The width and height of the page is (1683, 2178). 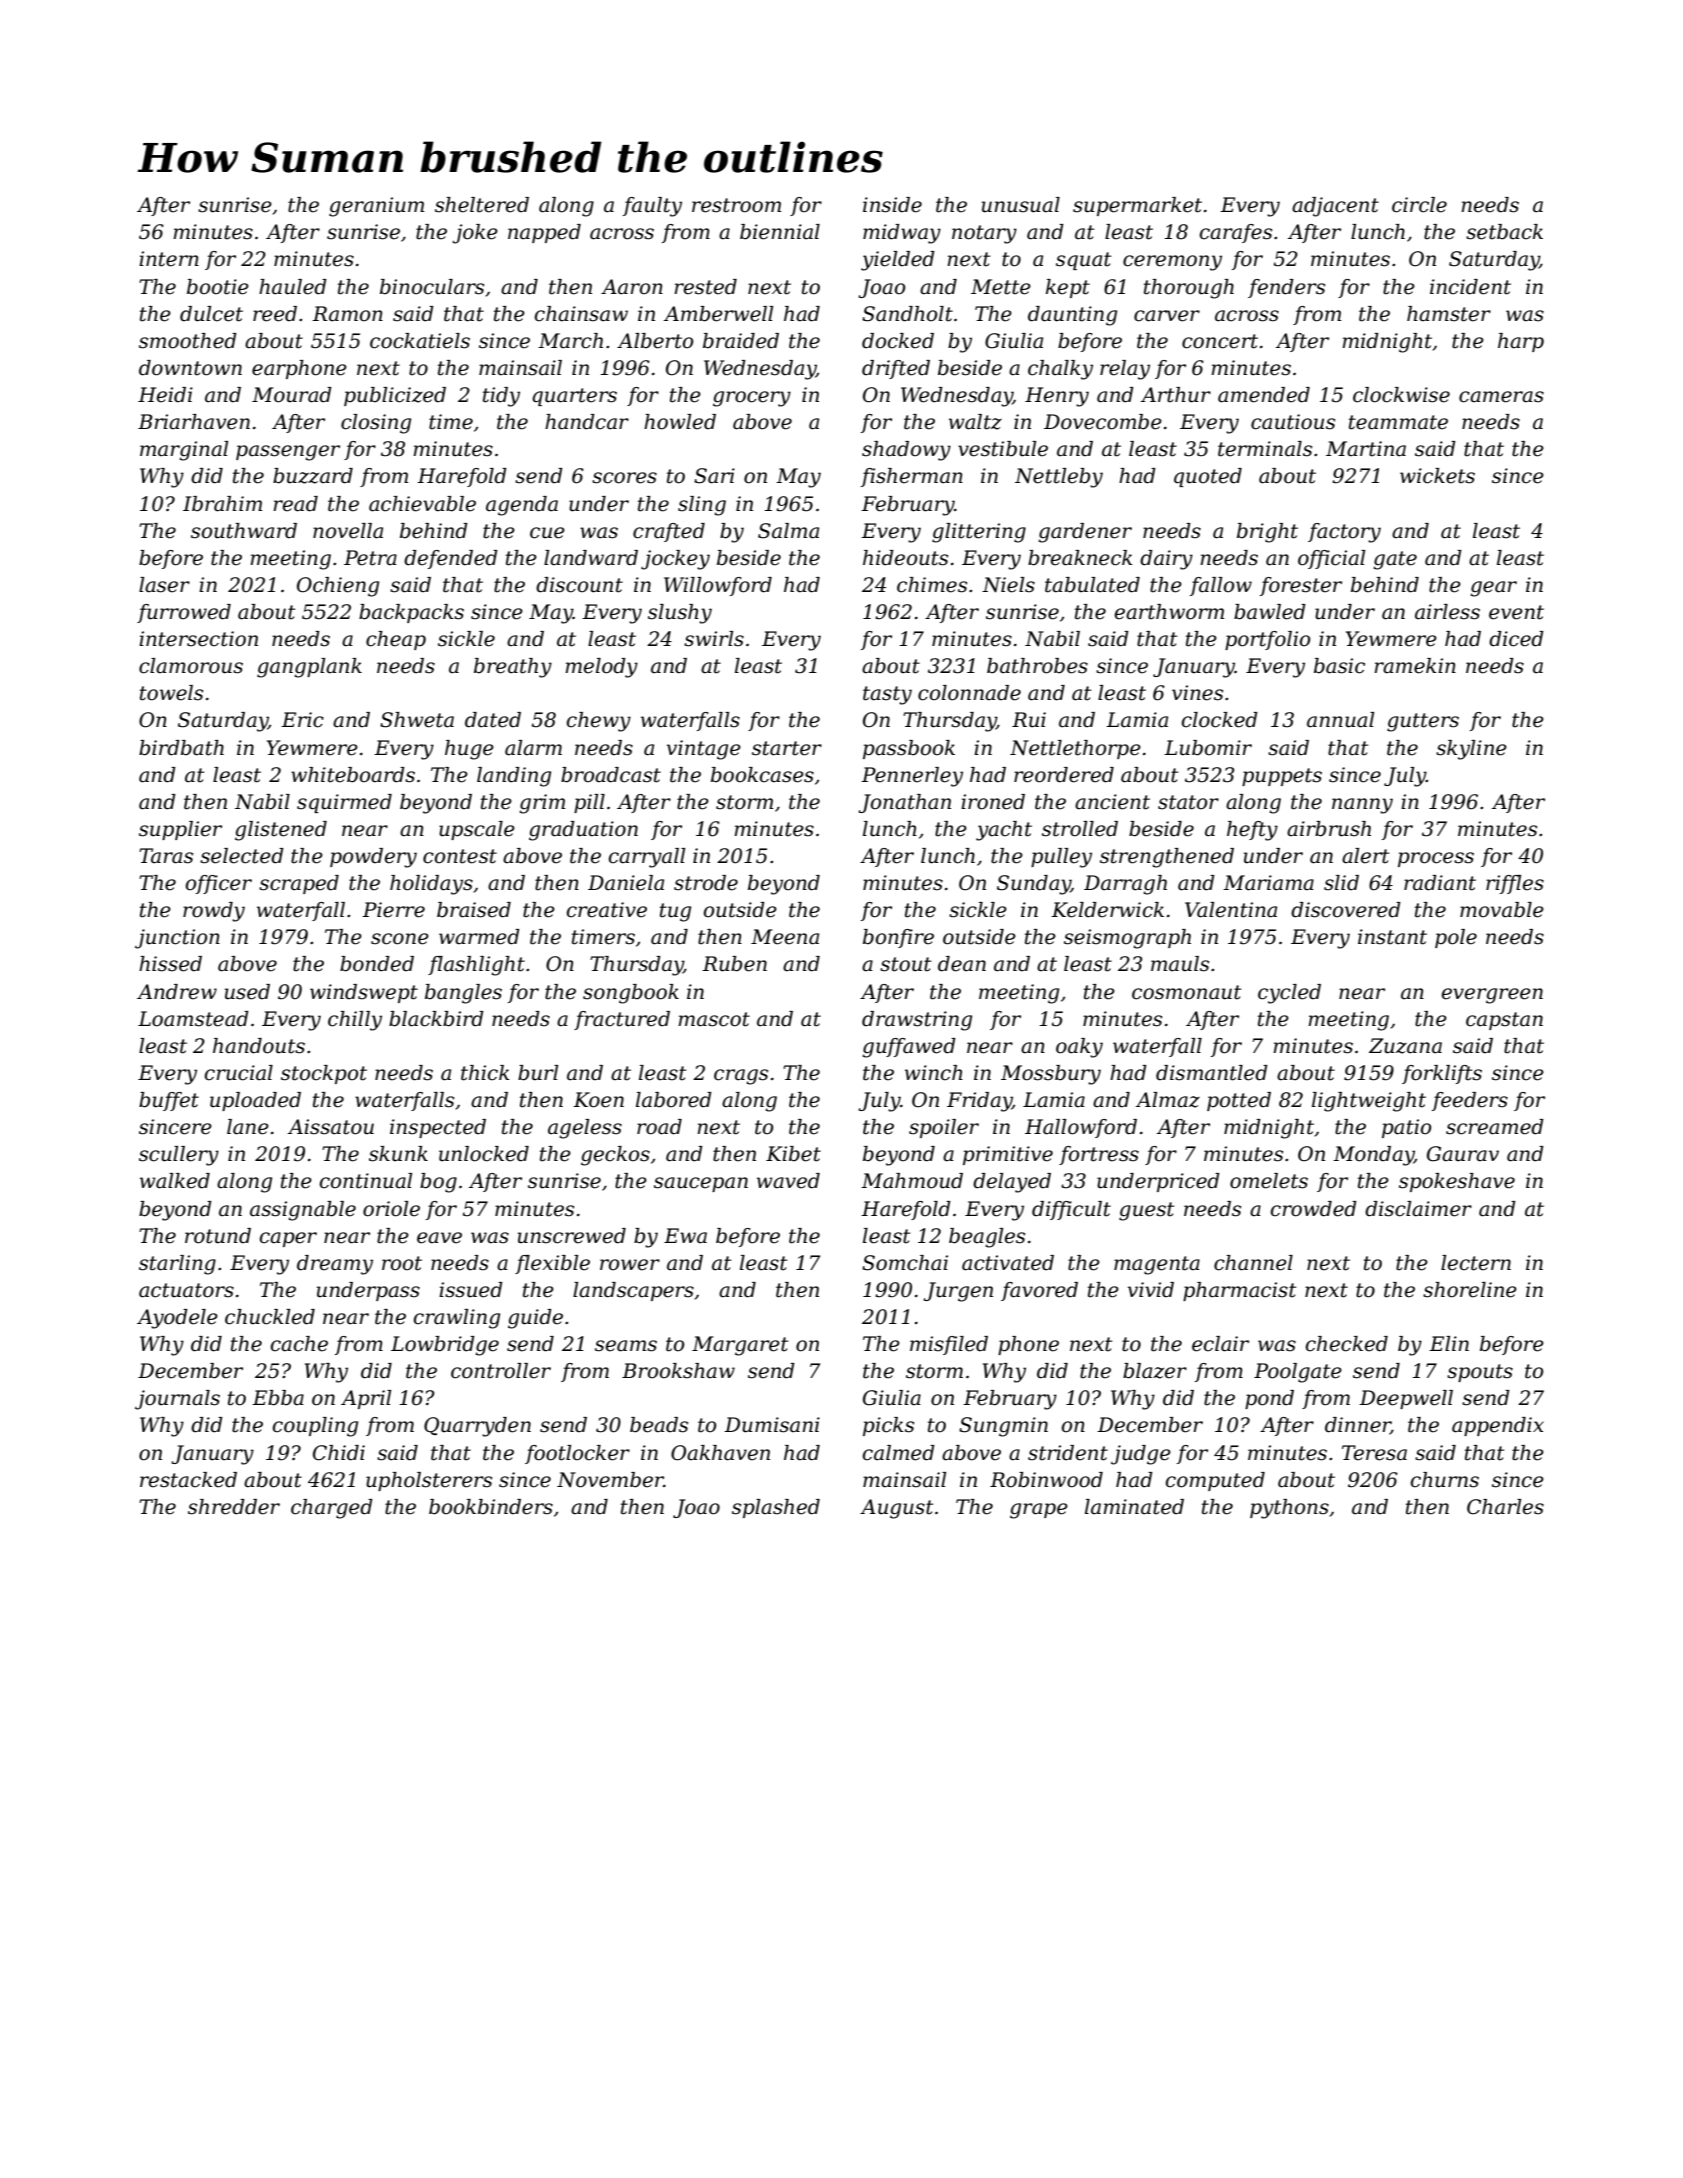 I want to click on passbook, so click(x=909, y=749).
